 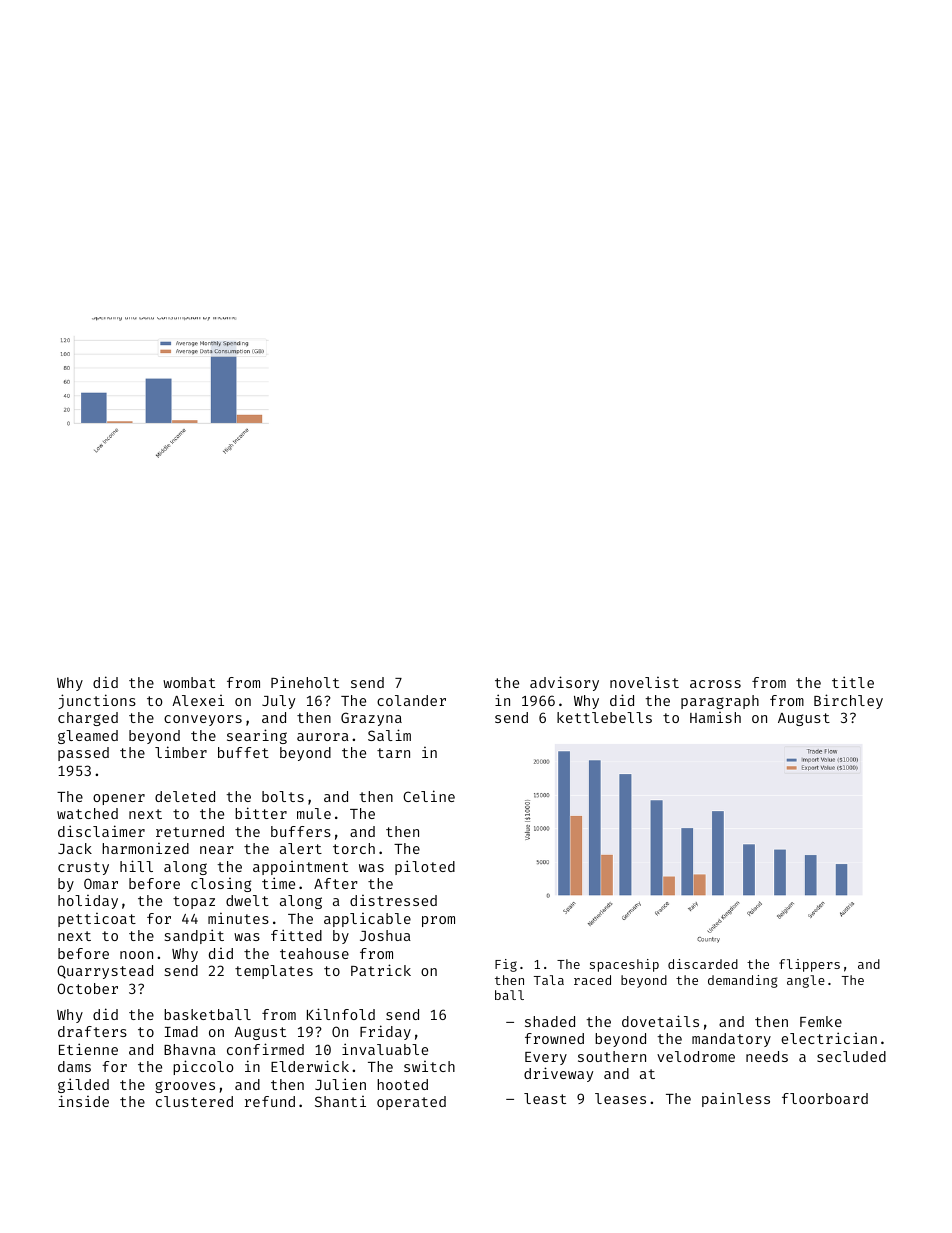 I want to click on Patrick, so click(x=381, y=970).
